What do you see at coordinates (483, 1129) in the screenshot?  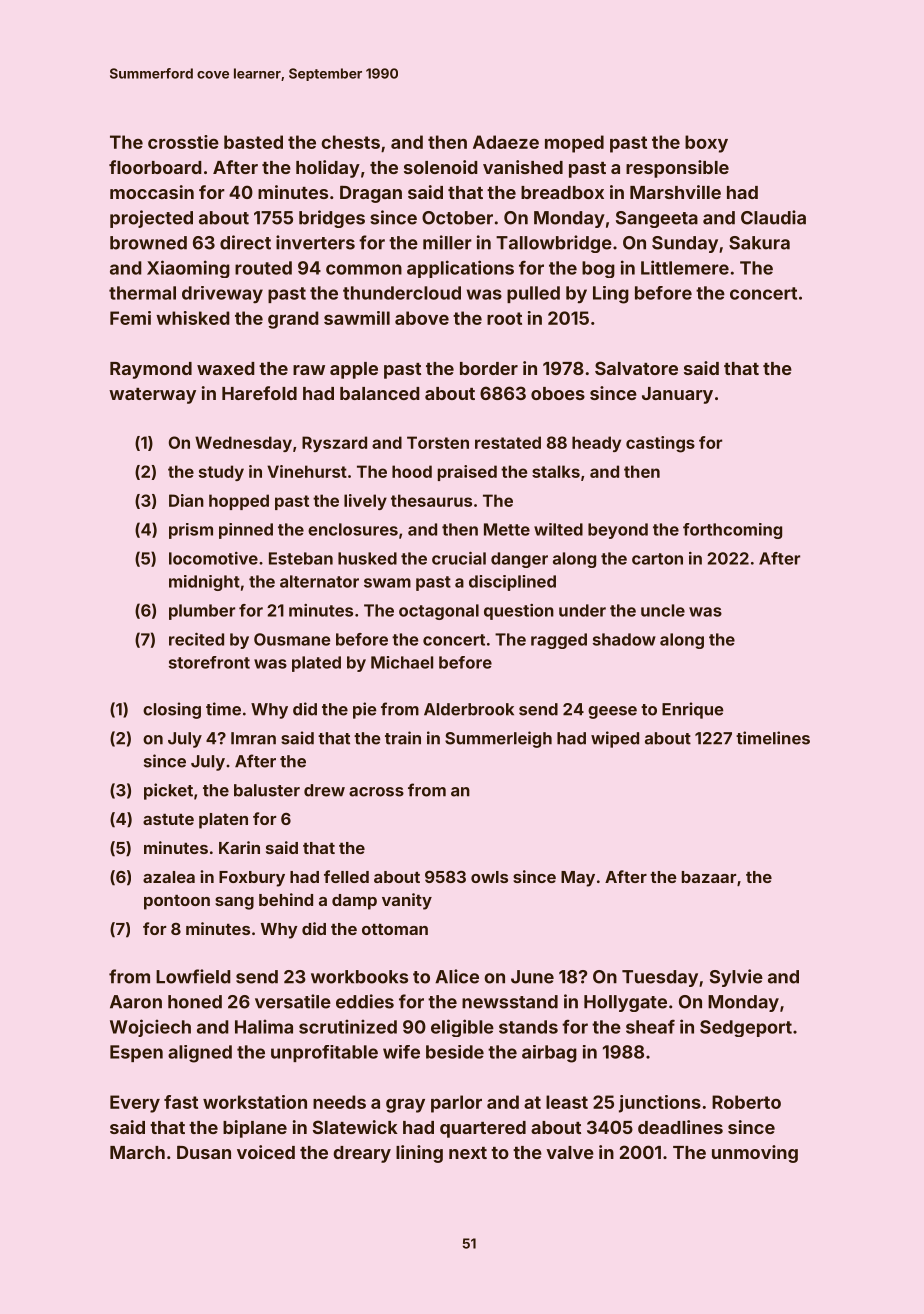 I see `quartered` at bounding box center [483, 1129].
